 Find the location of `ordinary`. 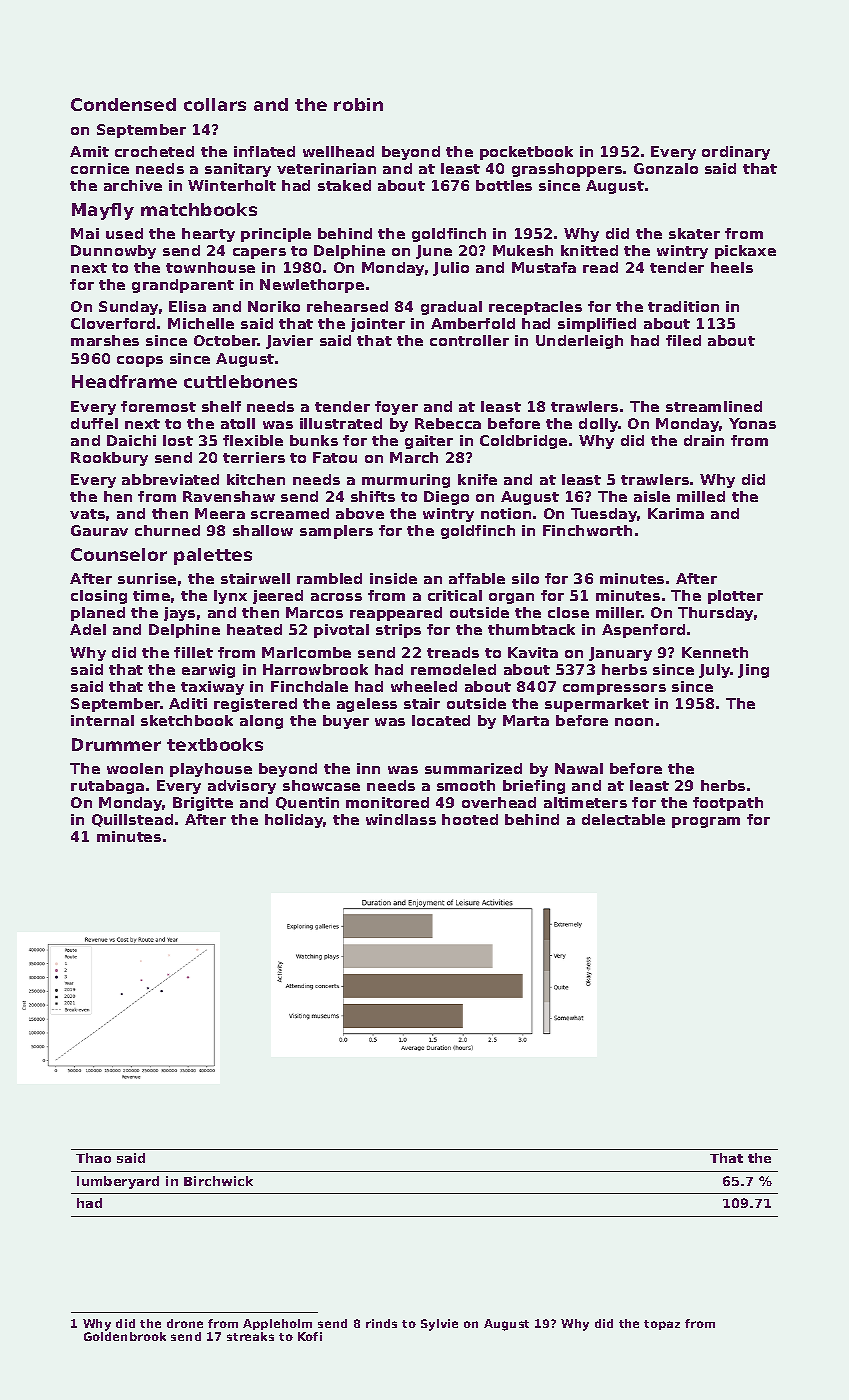

ordinary is located at coordinates (736, 153).
